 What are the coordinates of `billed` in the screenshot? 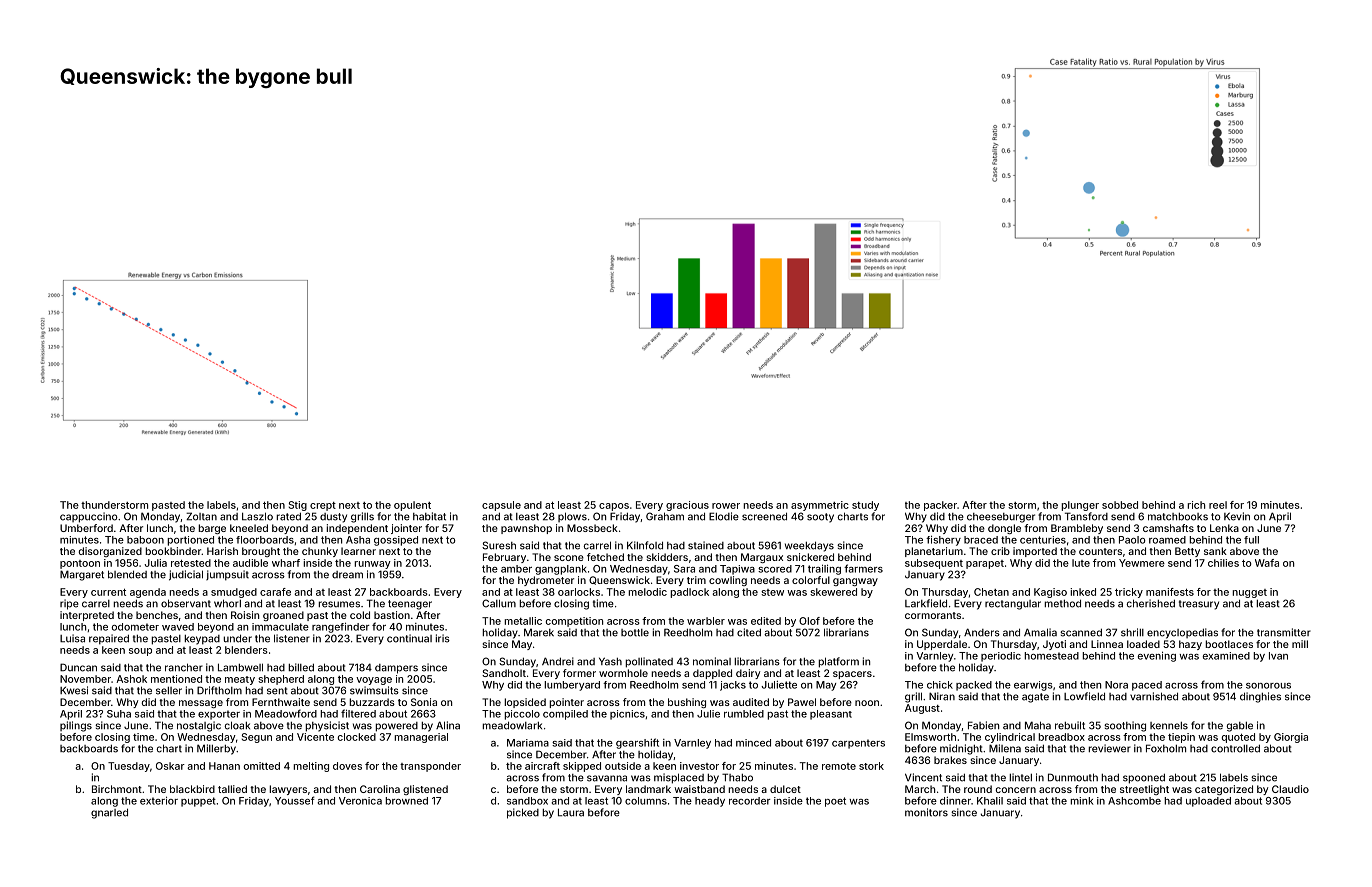 It's located at (301, 667).
